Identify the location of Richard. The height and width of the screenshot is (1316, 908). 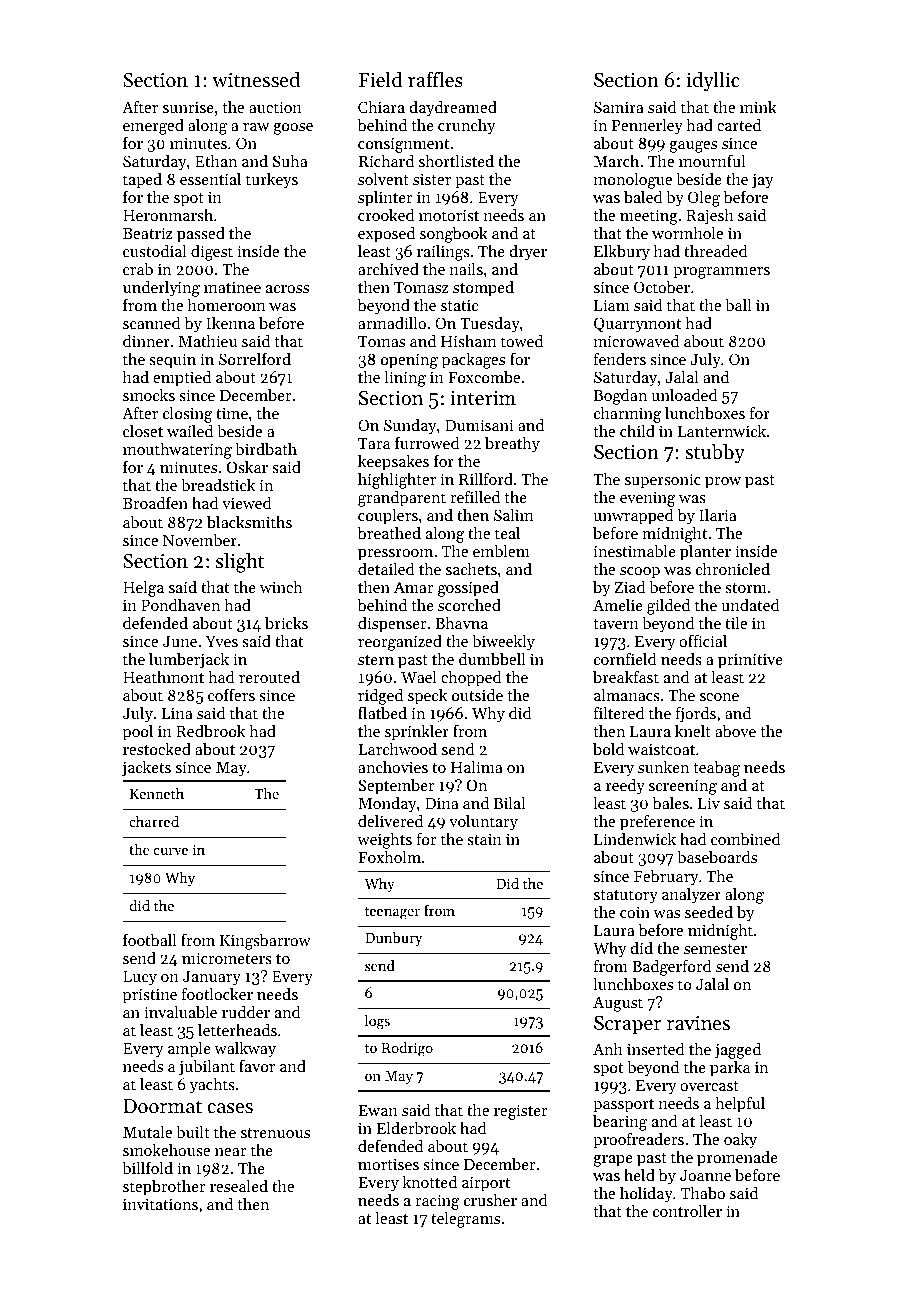
(386, 161).
